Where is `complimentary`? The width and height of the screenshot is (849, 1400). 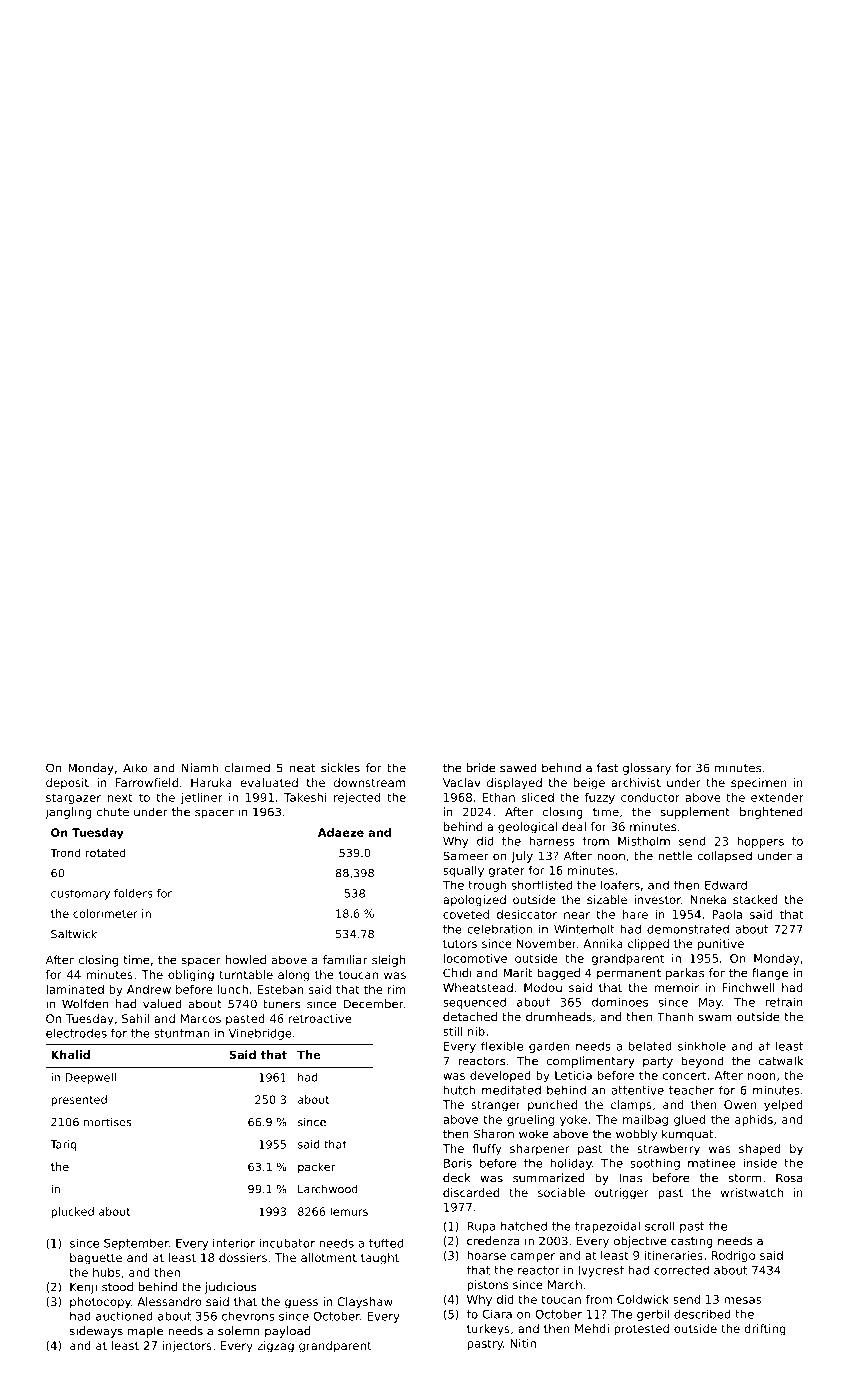 complimentary is located at coordinates (590, 1062).
